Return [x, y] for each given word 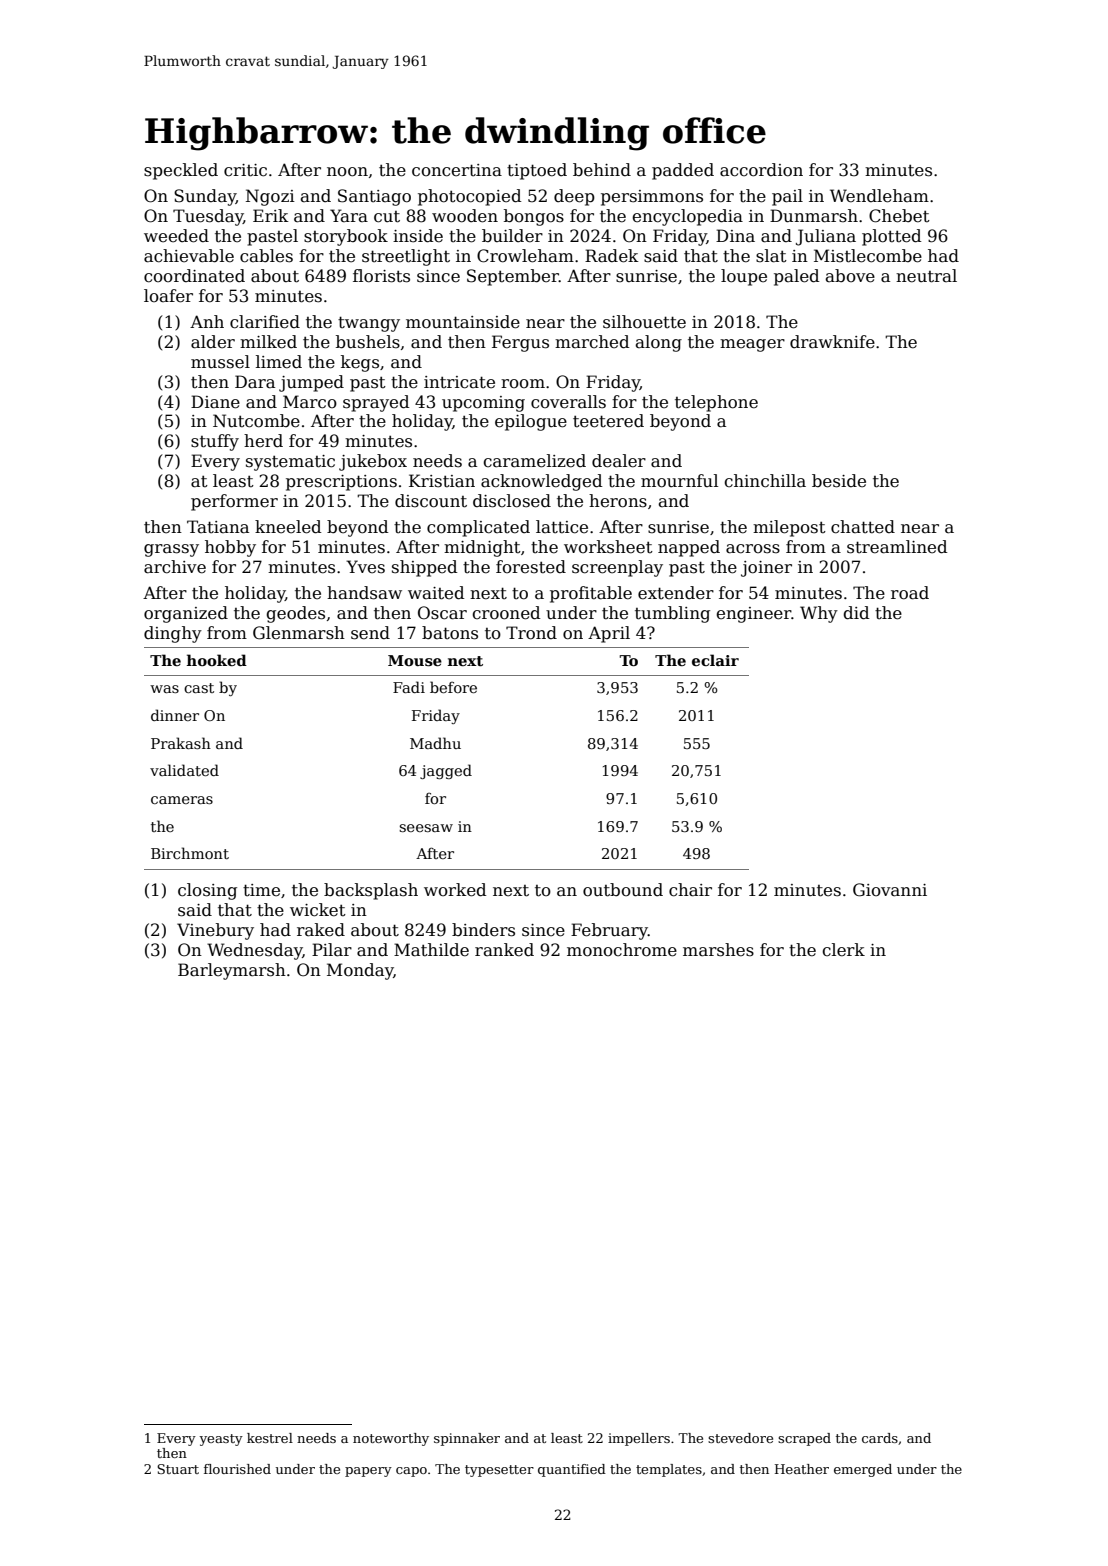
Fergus [520, 343]
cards [880, 1438]
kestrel [270, 1438]
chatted [863, 527]
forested [531, 567]
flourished [237, 1469]
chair [690, 890]
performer [234, 502]
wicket [318, 910]
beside [839, 481]
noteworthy [391, 1439]
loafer [168, 296]
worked [455, 890]
